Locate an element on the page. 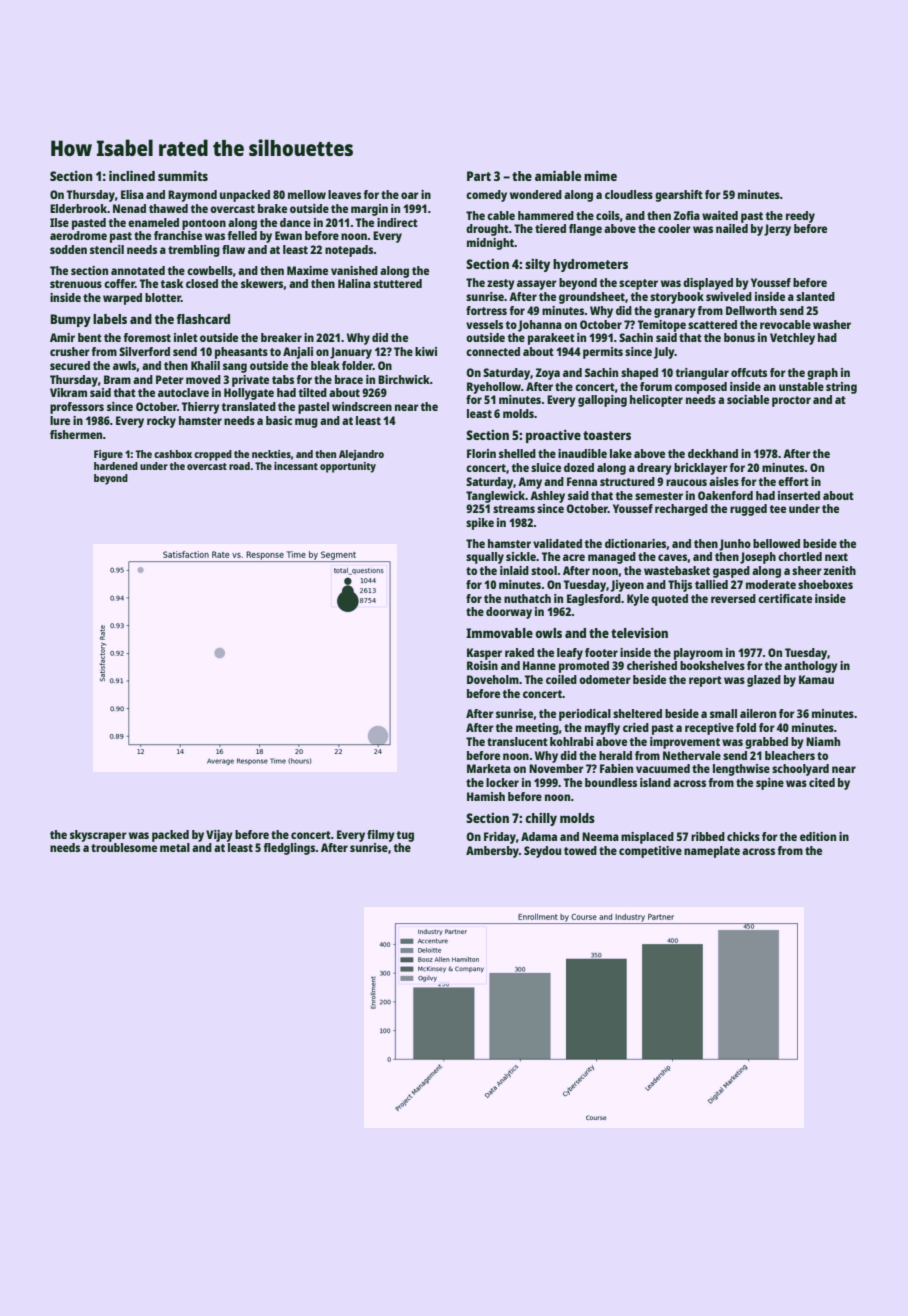 This document has width=908, height=1316. string is located at coordinates (841, 388).
